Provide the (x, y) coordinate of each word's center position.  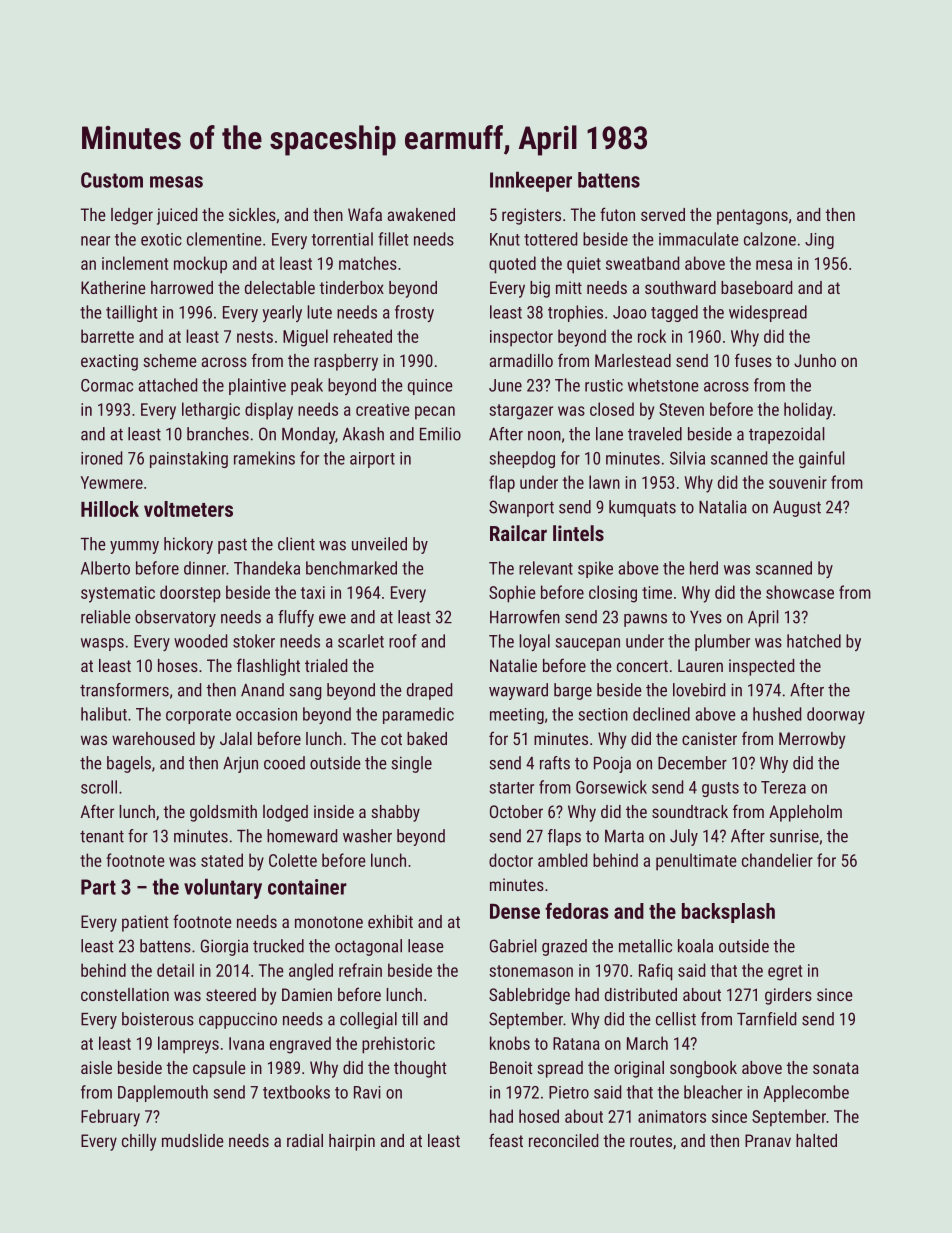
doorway (836, 715)
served (663, 214)
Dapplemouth (163, 1093)
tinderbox (351, 287)
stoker (254, 641)
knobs (510, 1043)
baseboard (756, 287)
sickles (252, 214)
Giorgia (224, 947)
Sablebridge (529, 996)
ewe (332, 619)
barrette (107, 336)
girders (788, 996)
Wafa (365, 214)
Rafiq (655, 972)
